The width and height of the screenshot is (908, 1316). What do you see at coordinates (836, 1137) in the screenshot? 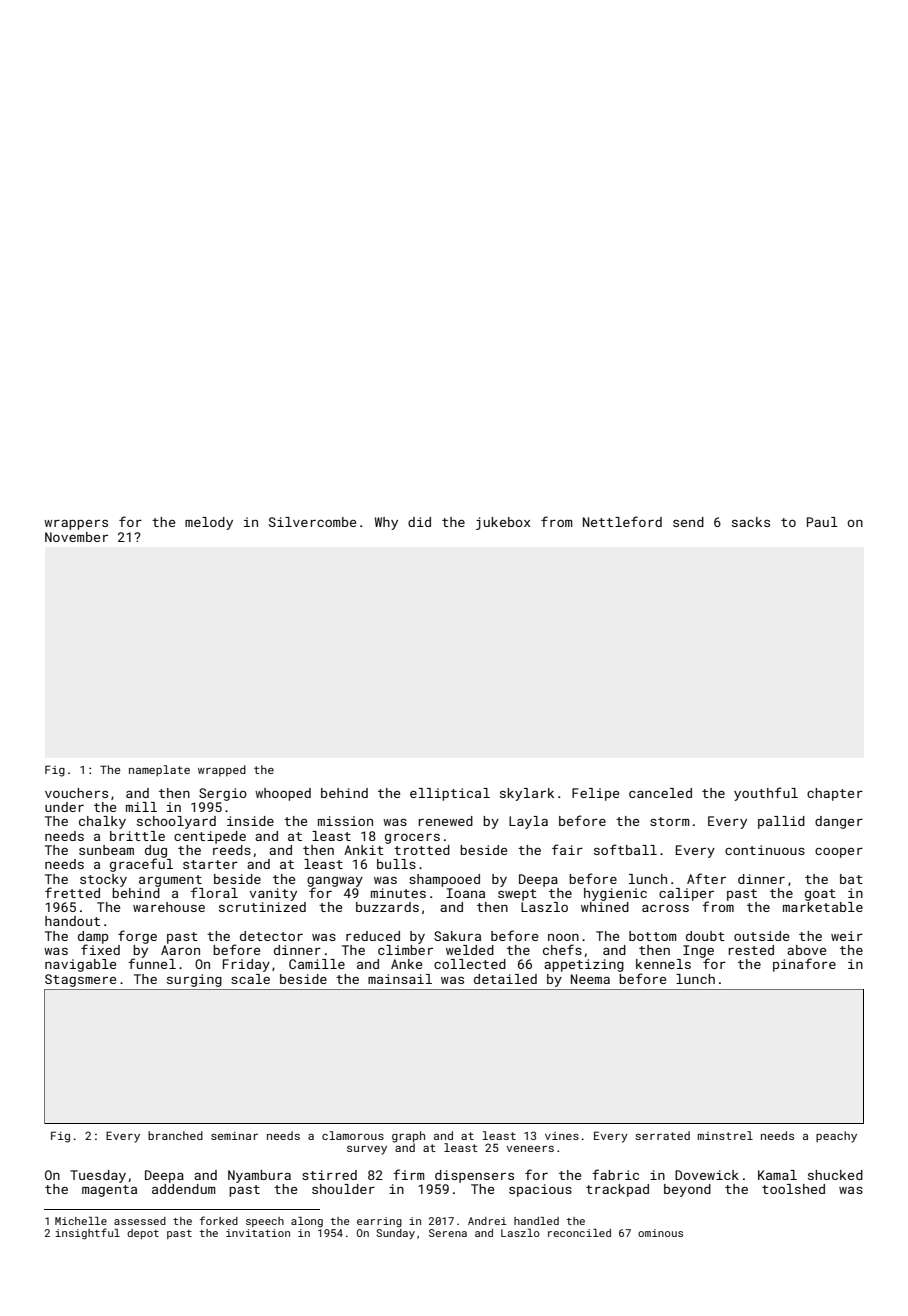
I see `peachy` at bounding box center [836, 1137].
